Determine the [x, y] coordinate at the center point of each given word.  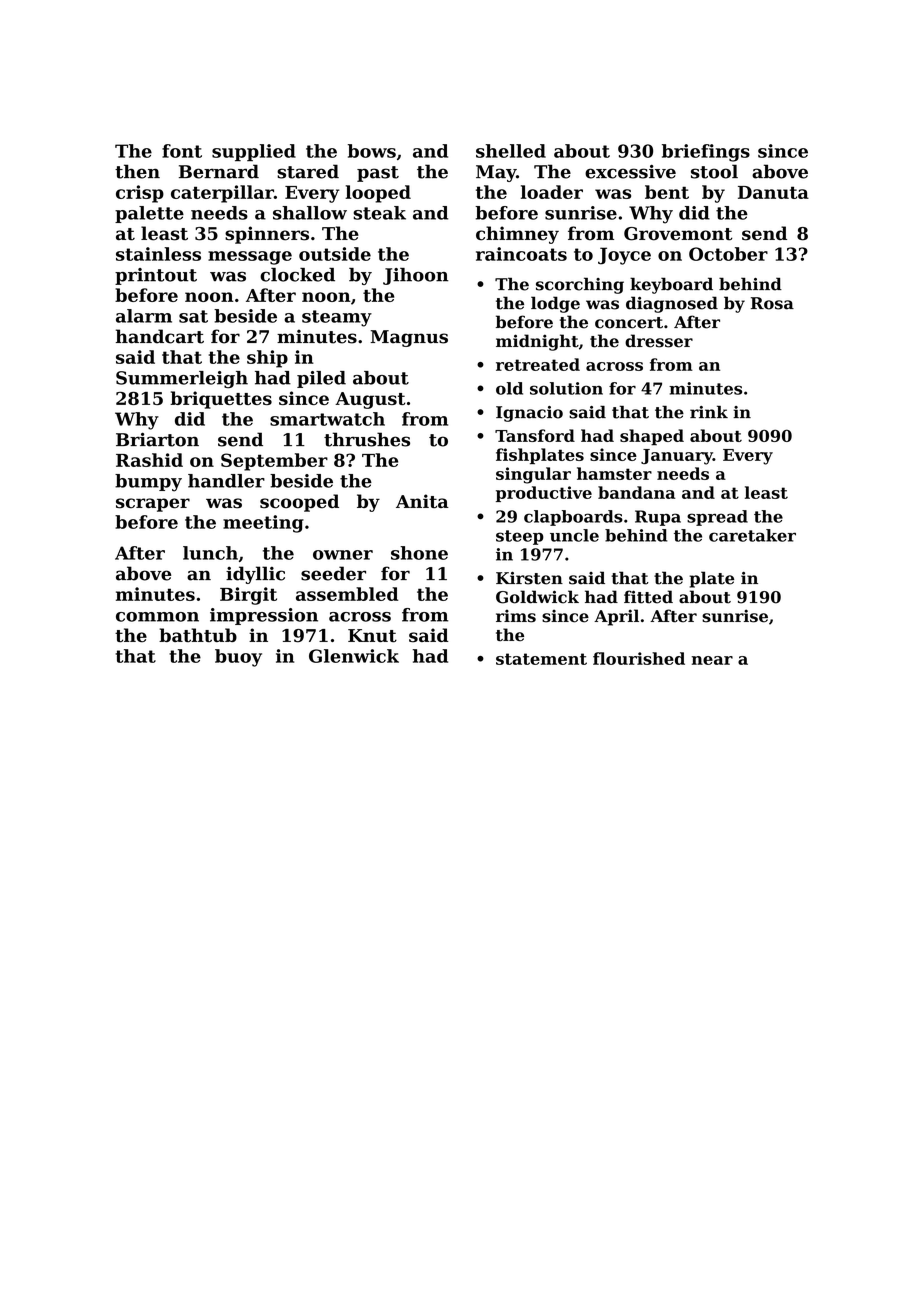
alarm [144, 316]
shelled [511, 151]
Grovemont [678, 234]
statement [541, 659]
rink [709, 411]
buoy [238, 658]
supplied [254, 153]
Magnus [409, 338]
